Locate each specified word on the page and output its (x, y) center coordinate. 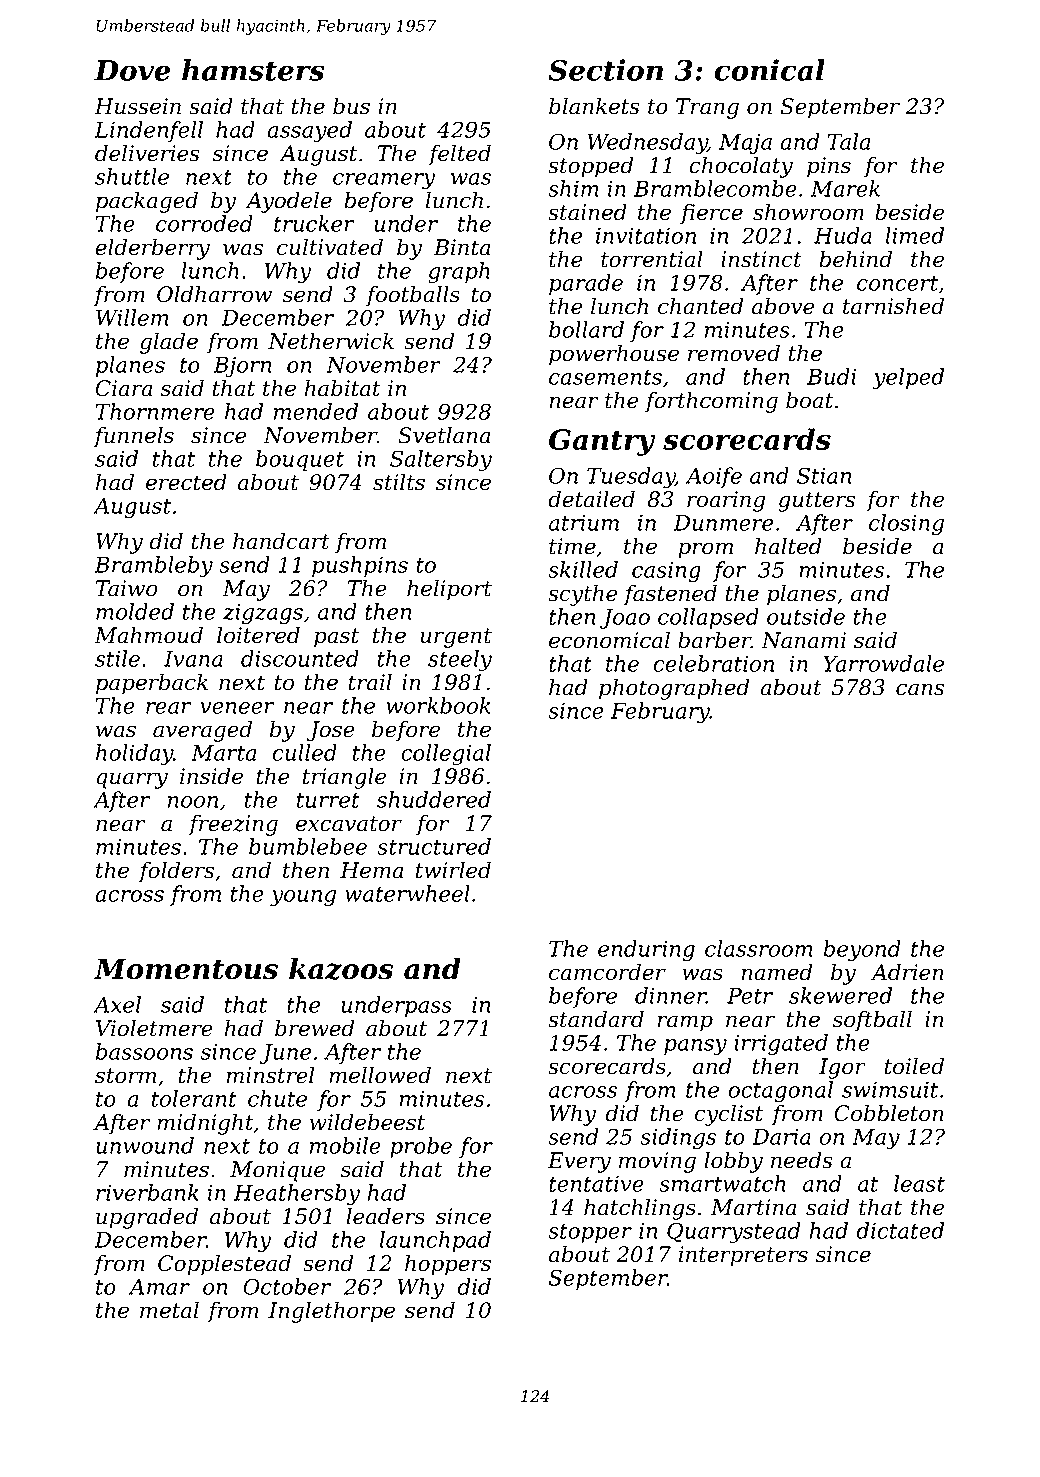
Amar (159, 1287)
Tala (849, 141)
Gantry (602, 442)
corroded (204, 223)
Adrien (907, 972)
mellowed (380, 1075)
